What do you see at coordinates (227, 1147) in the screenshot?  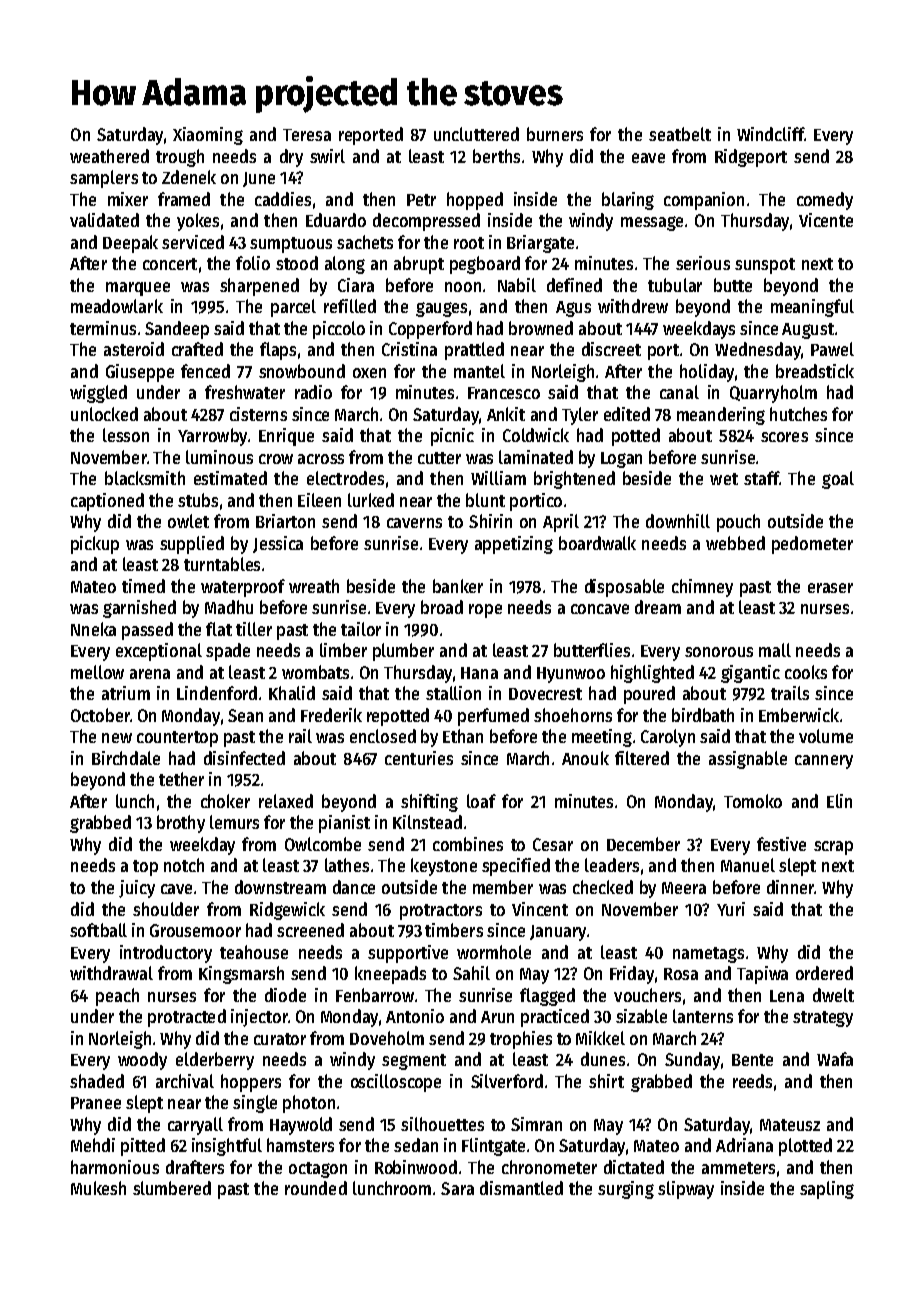 I see `insightful` at bounding box center [227, 1147].
